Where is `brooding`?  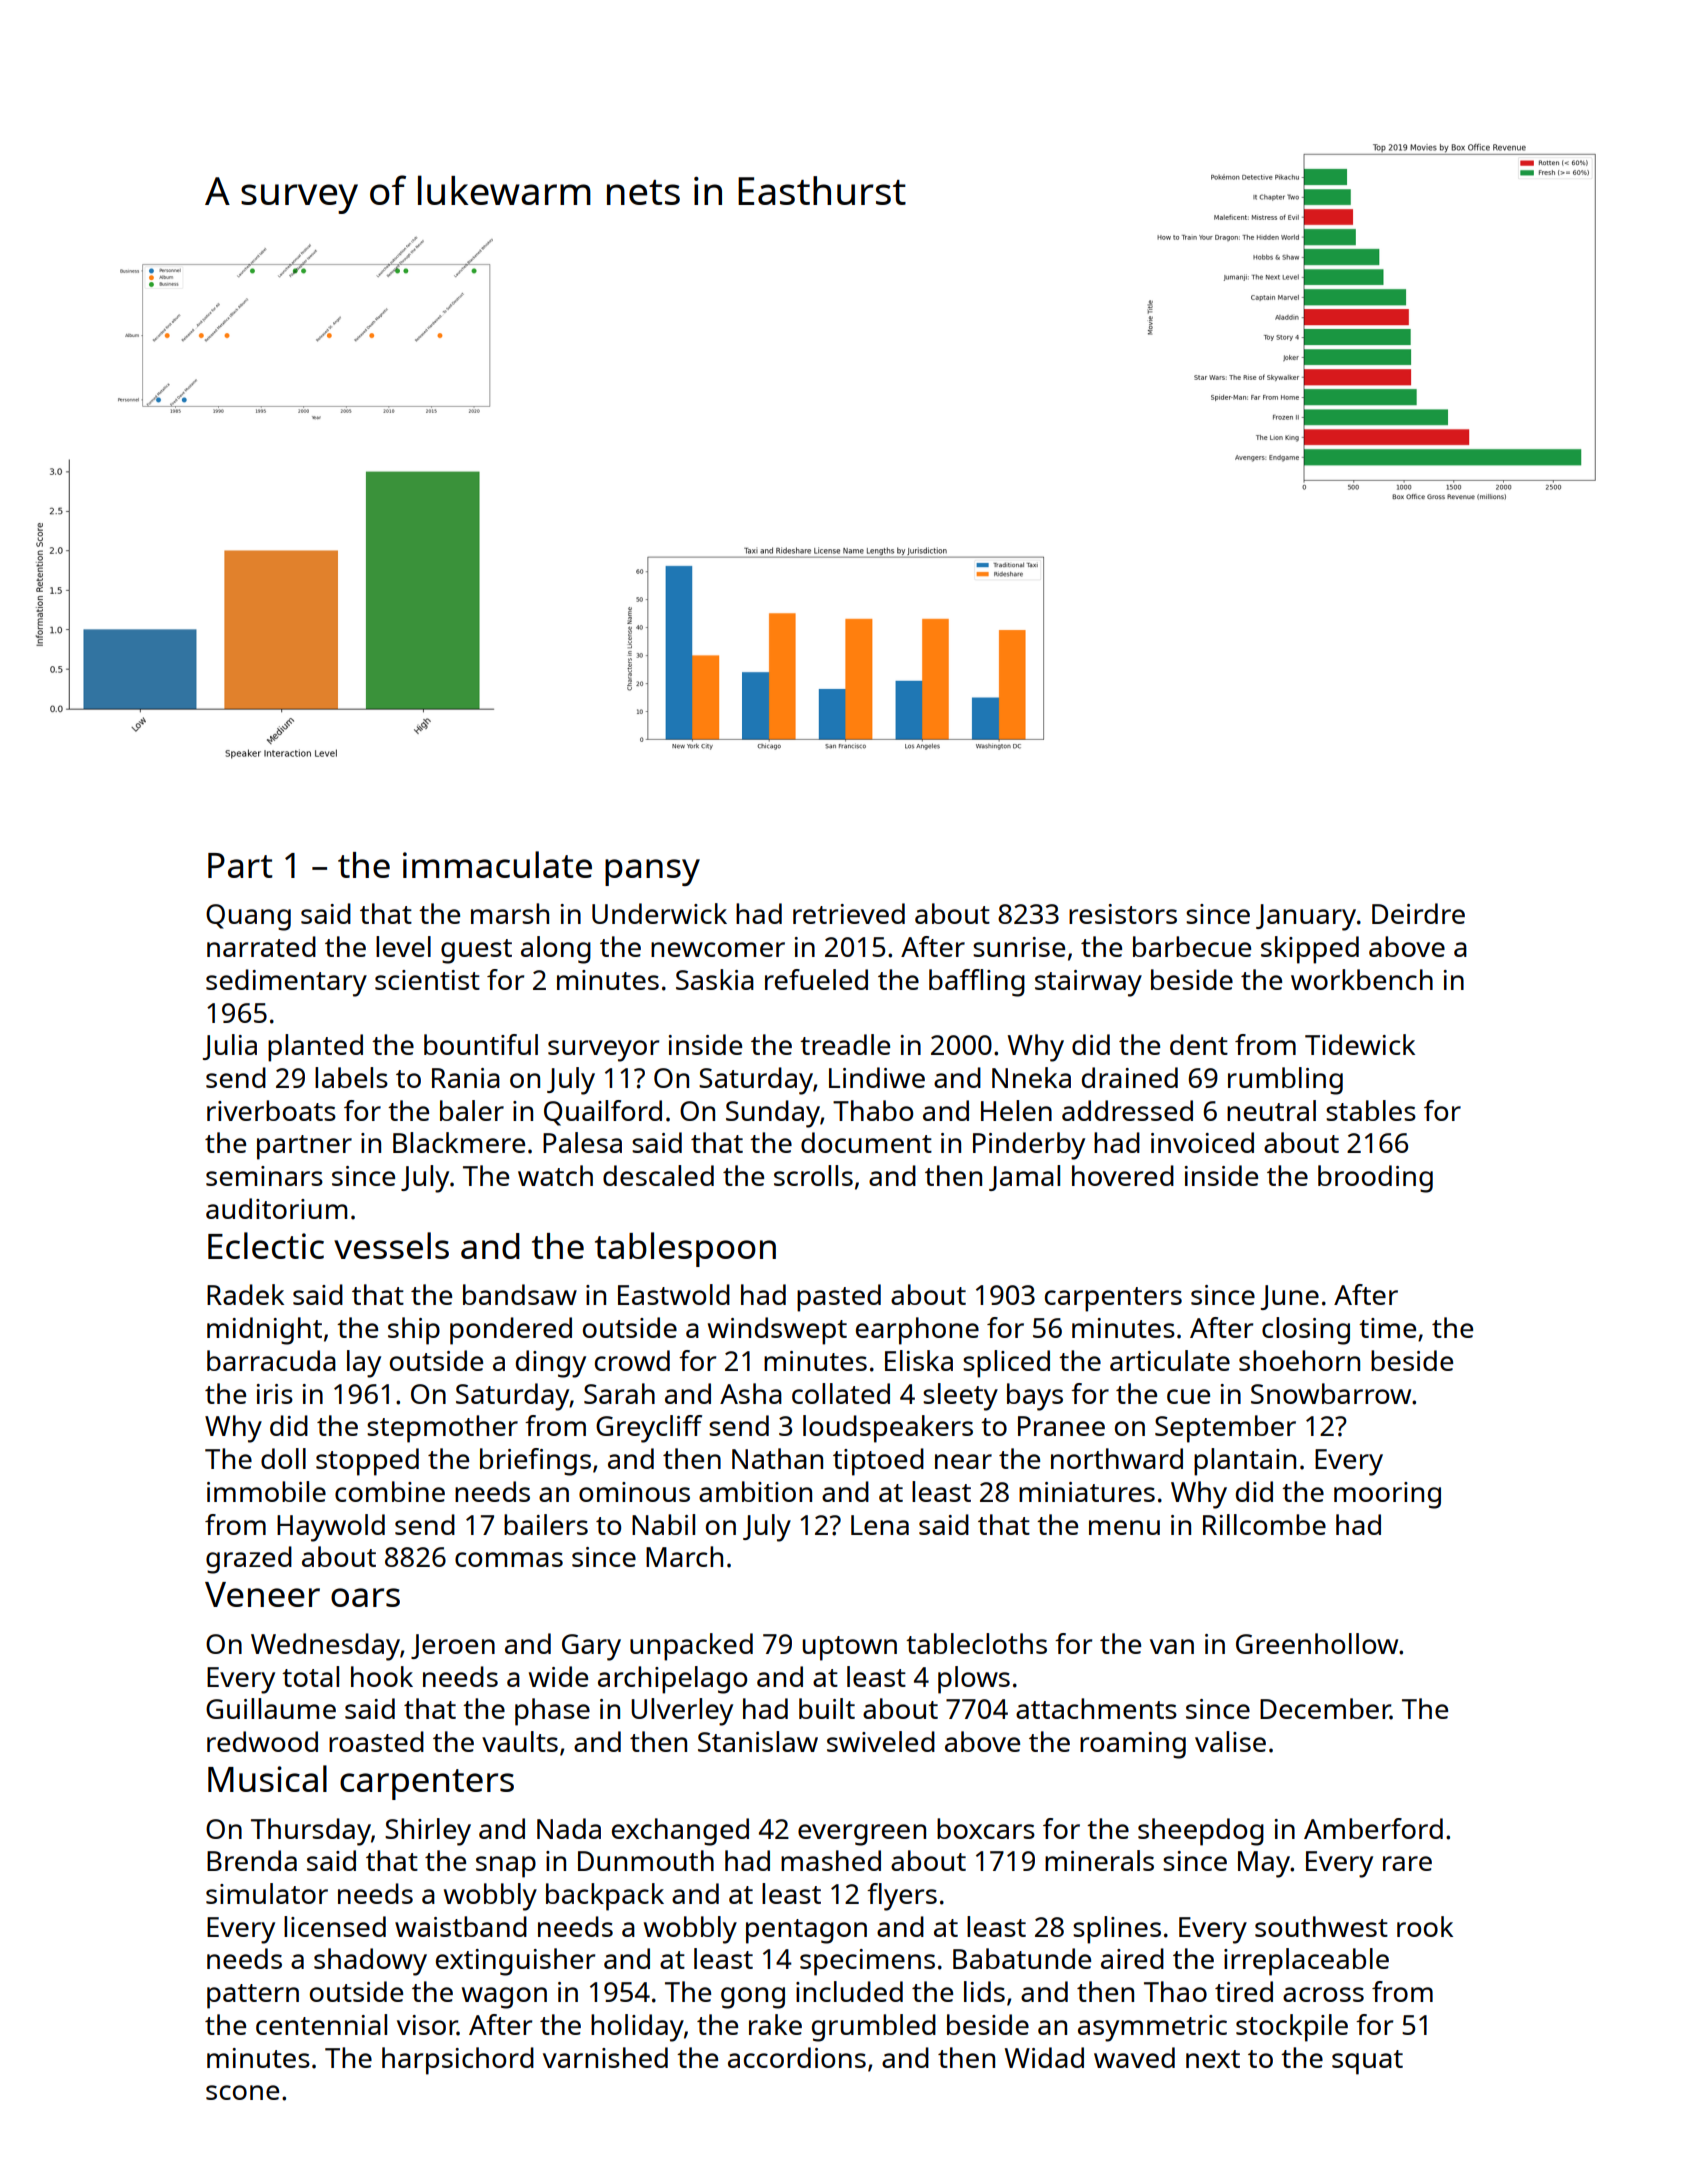
brooding is located at coordinates (1375, 1179).
